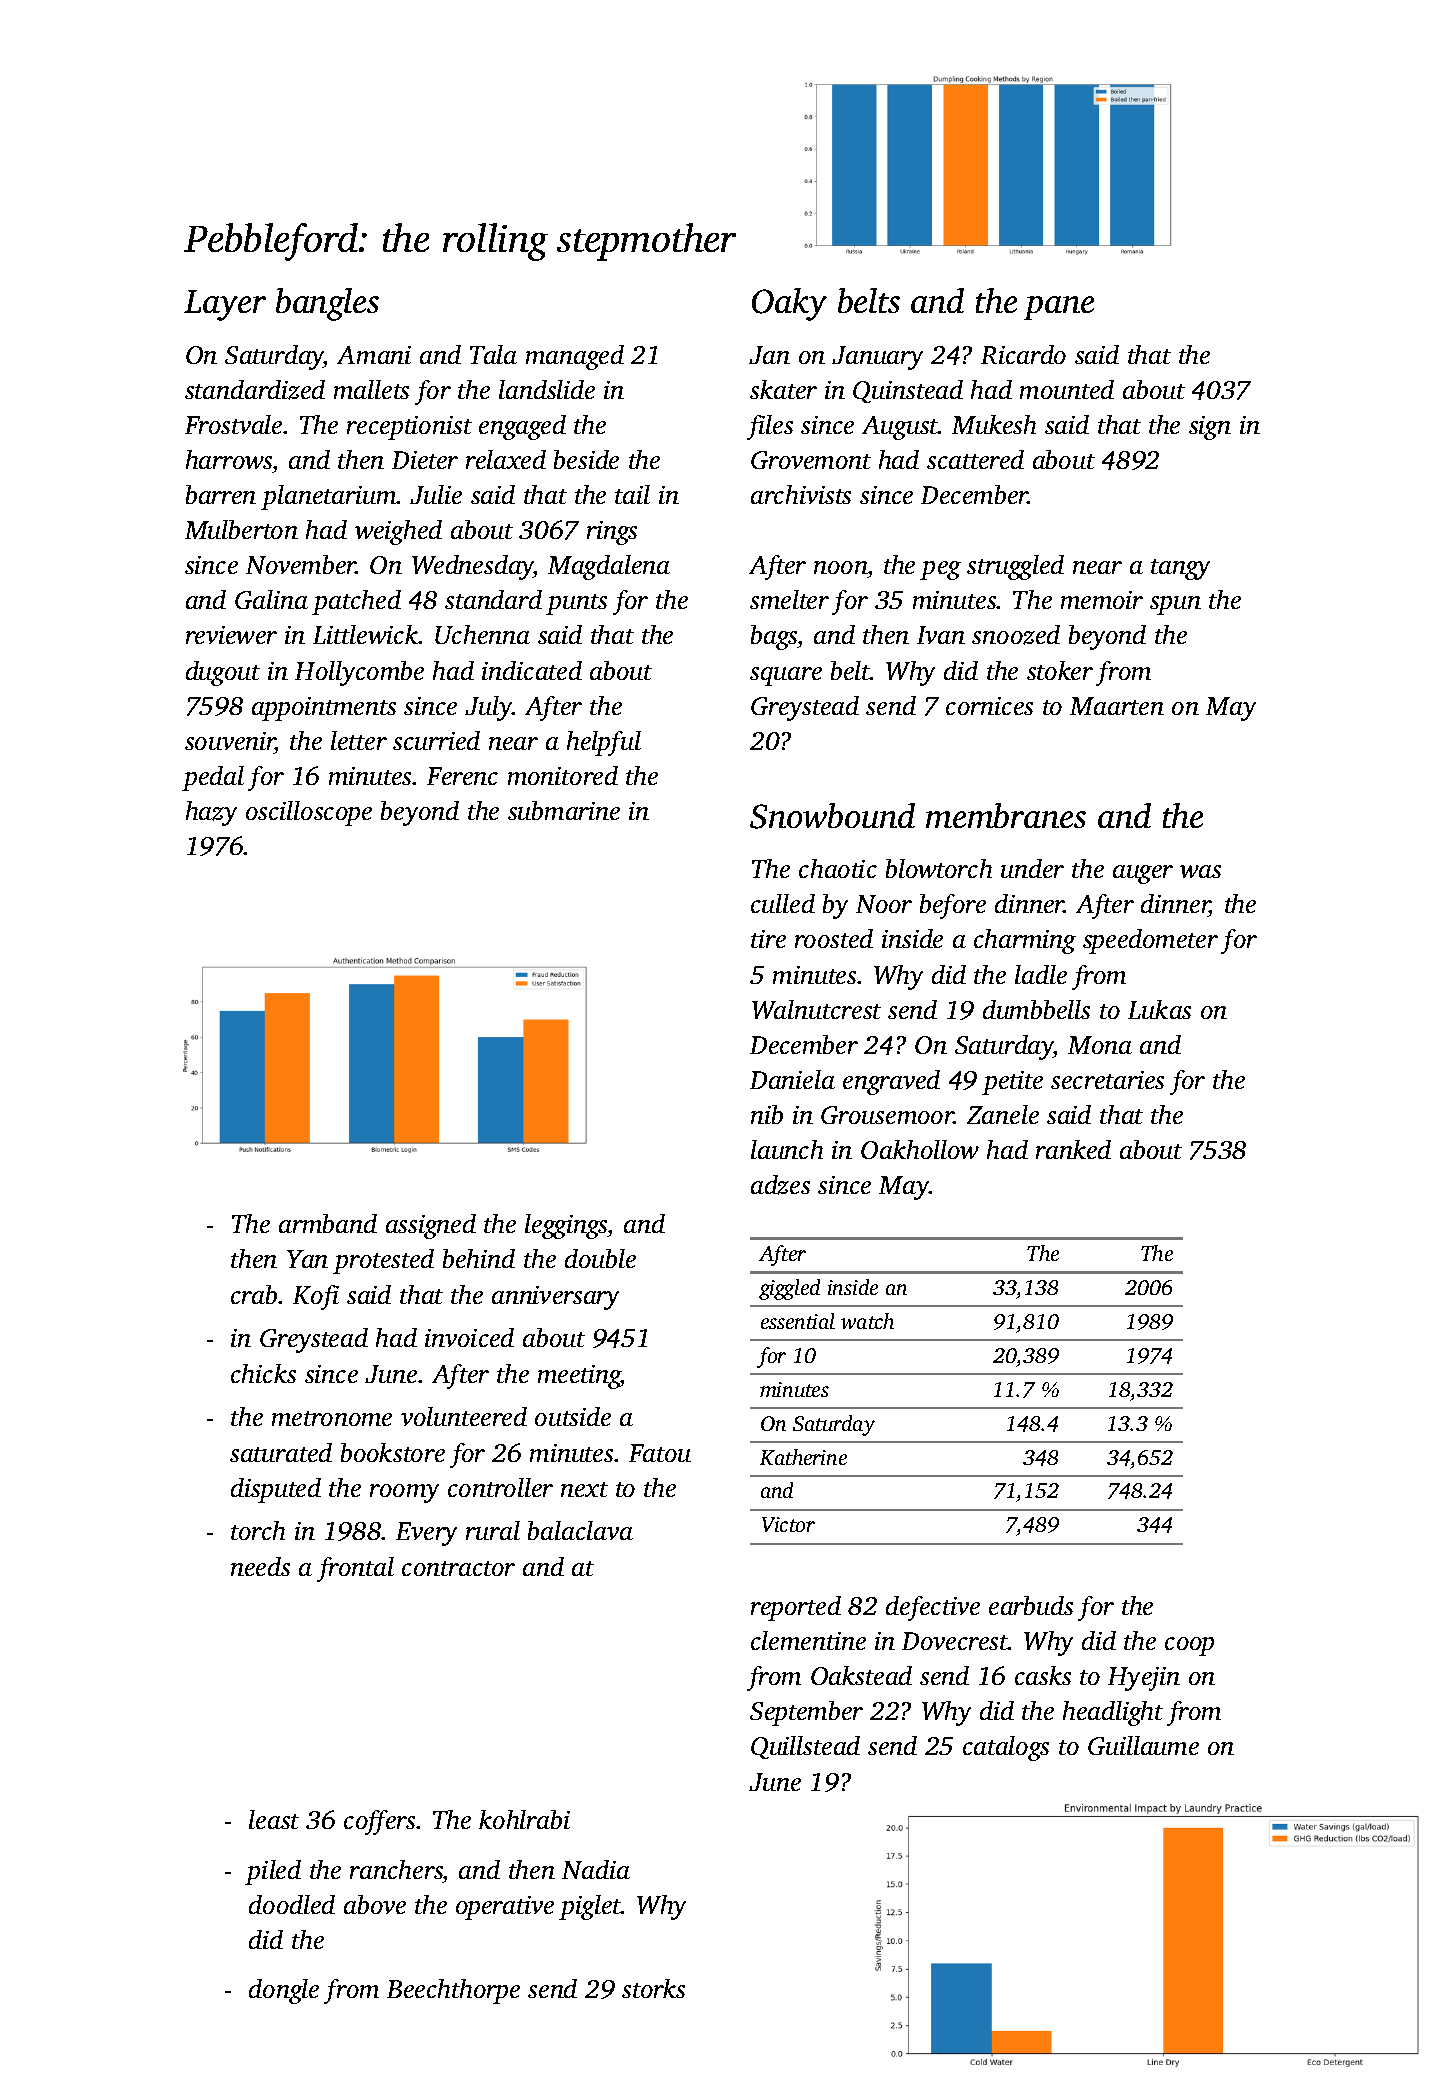 The image size is (1450, 2100). Describe the element at coordinates (327, 304) in the screenshot. I see `bangles` at that location.
